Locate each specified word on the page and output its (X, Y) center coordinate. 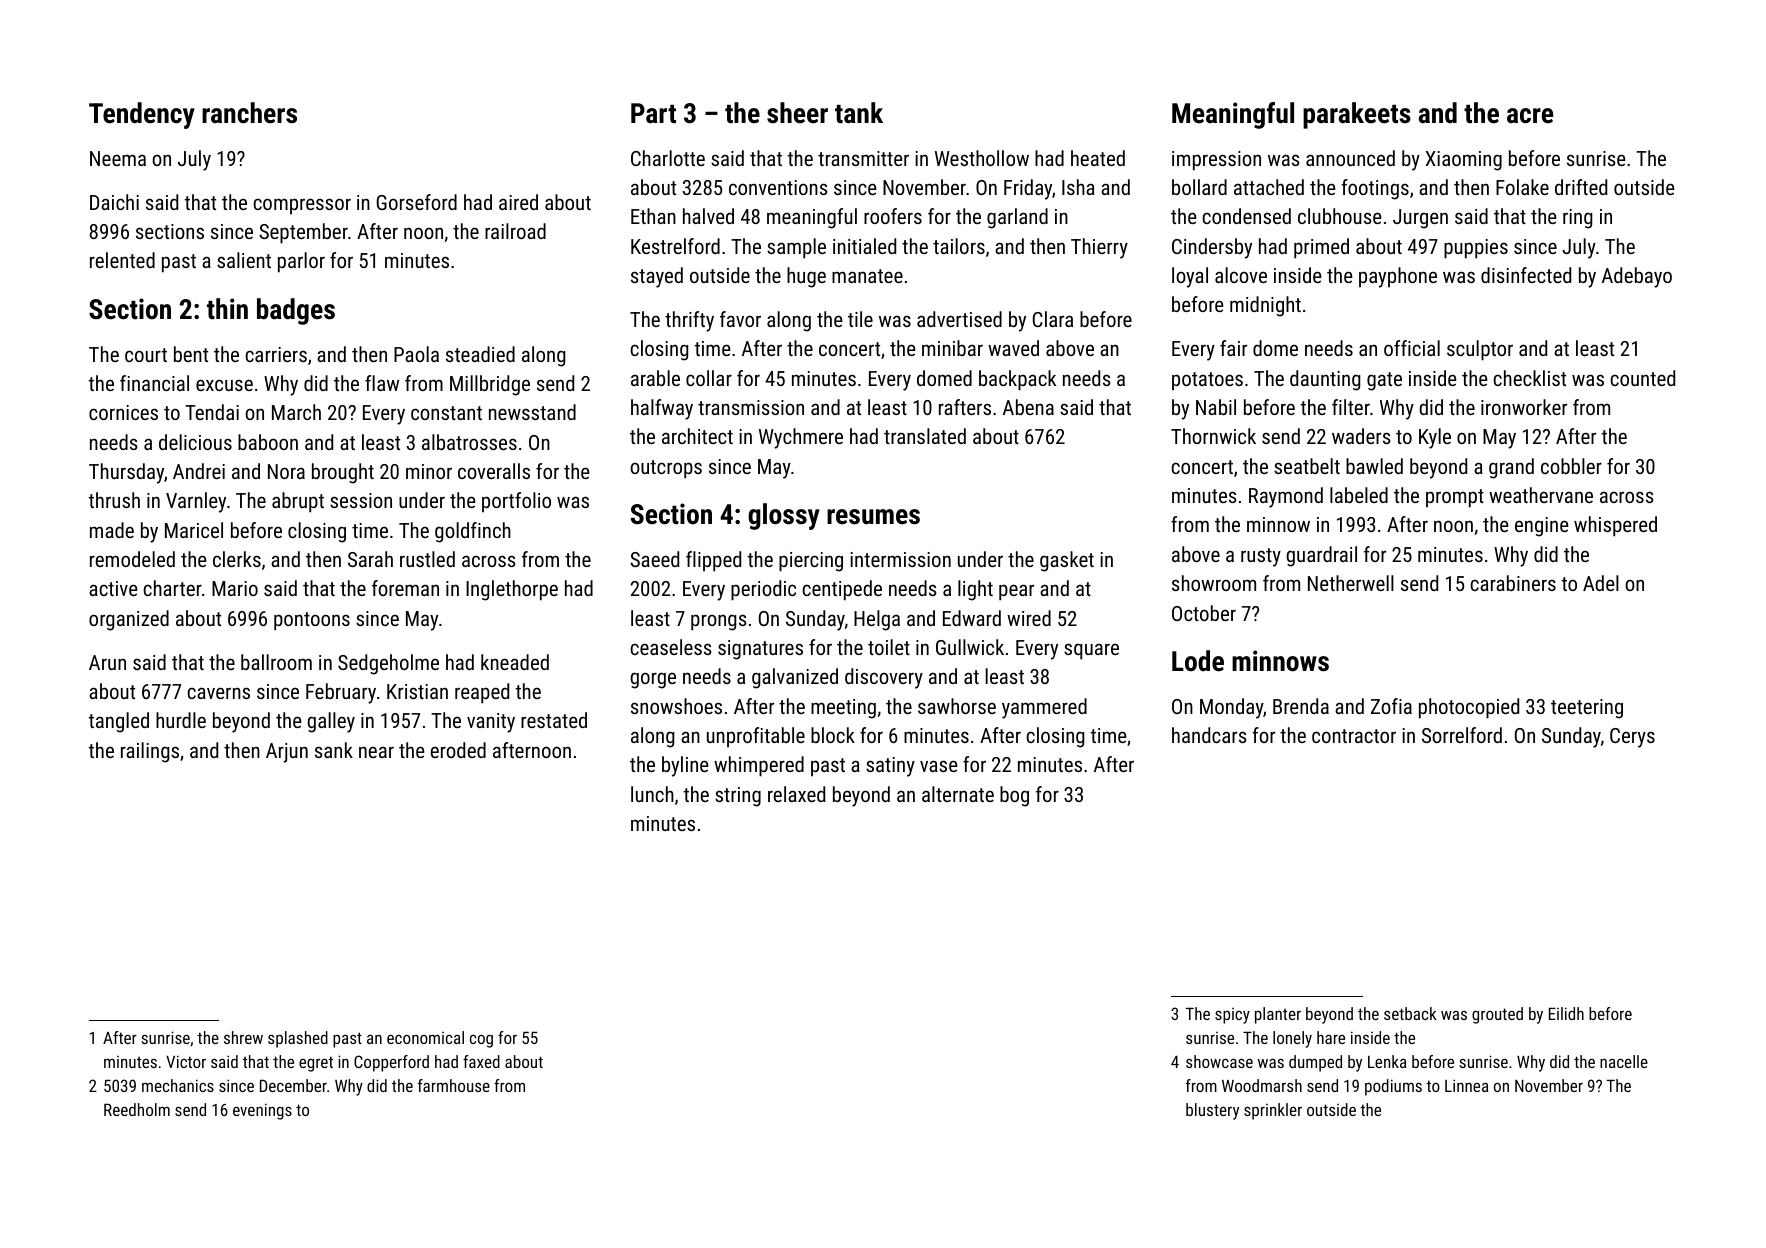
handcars (1209, 735)
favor (740, 319)
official (1412, 348)
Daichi (114, 202)
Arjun (287, 753)
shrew (243, 1037)
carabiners (1513, 583)
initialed (864, 246)
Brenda (1301, 706)
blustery (1212, 1111)
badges (296, 311)
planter (1278, 1015)
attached (1269, 187)
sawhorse (957, 706)
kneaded (515, 662)
